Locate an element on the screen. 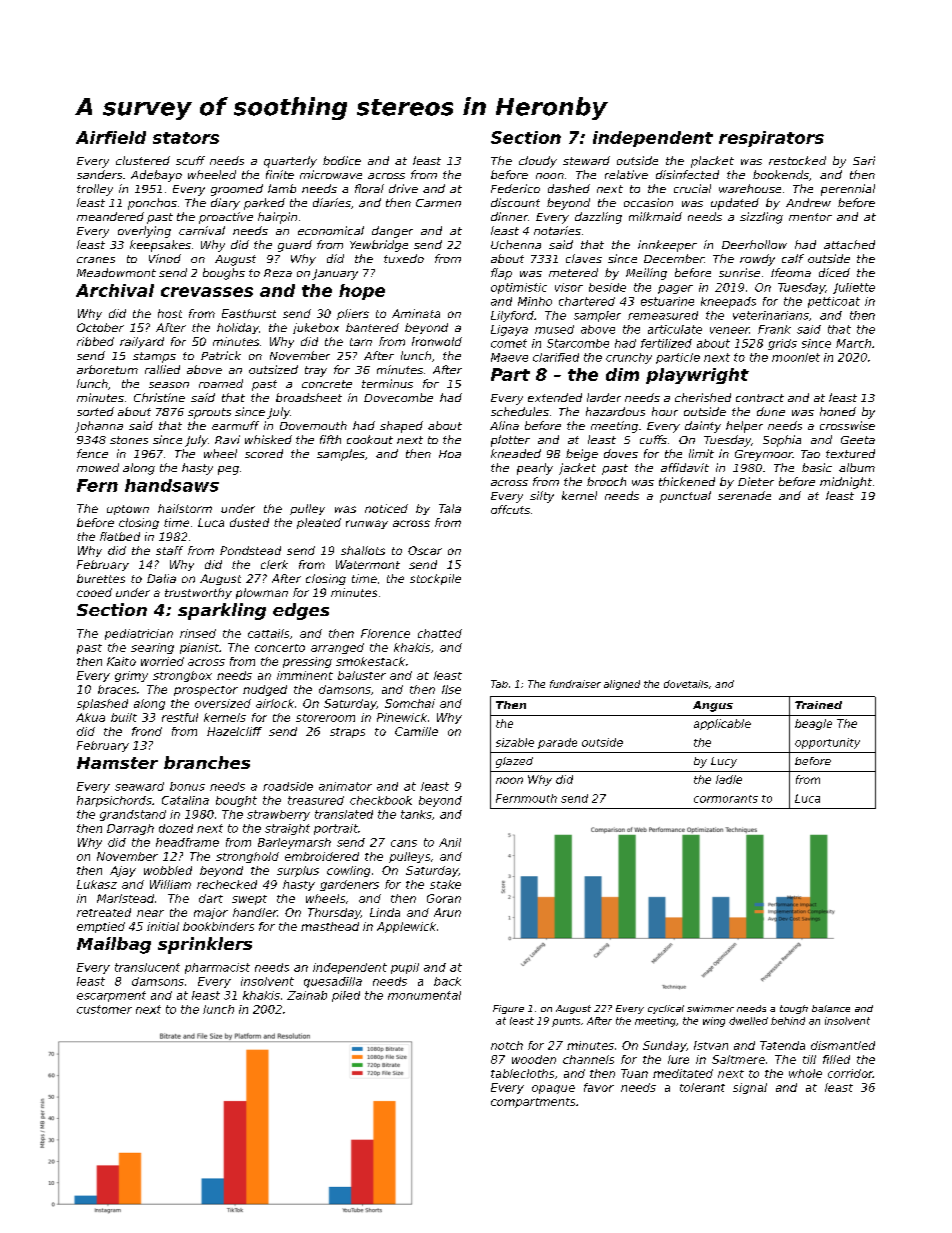 The height and width of the screenshot is (1233, 952). piled is located at coordinates (346, 996).
